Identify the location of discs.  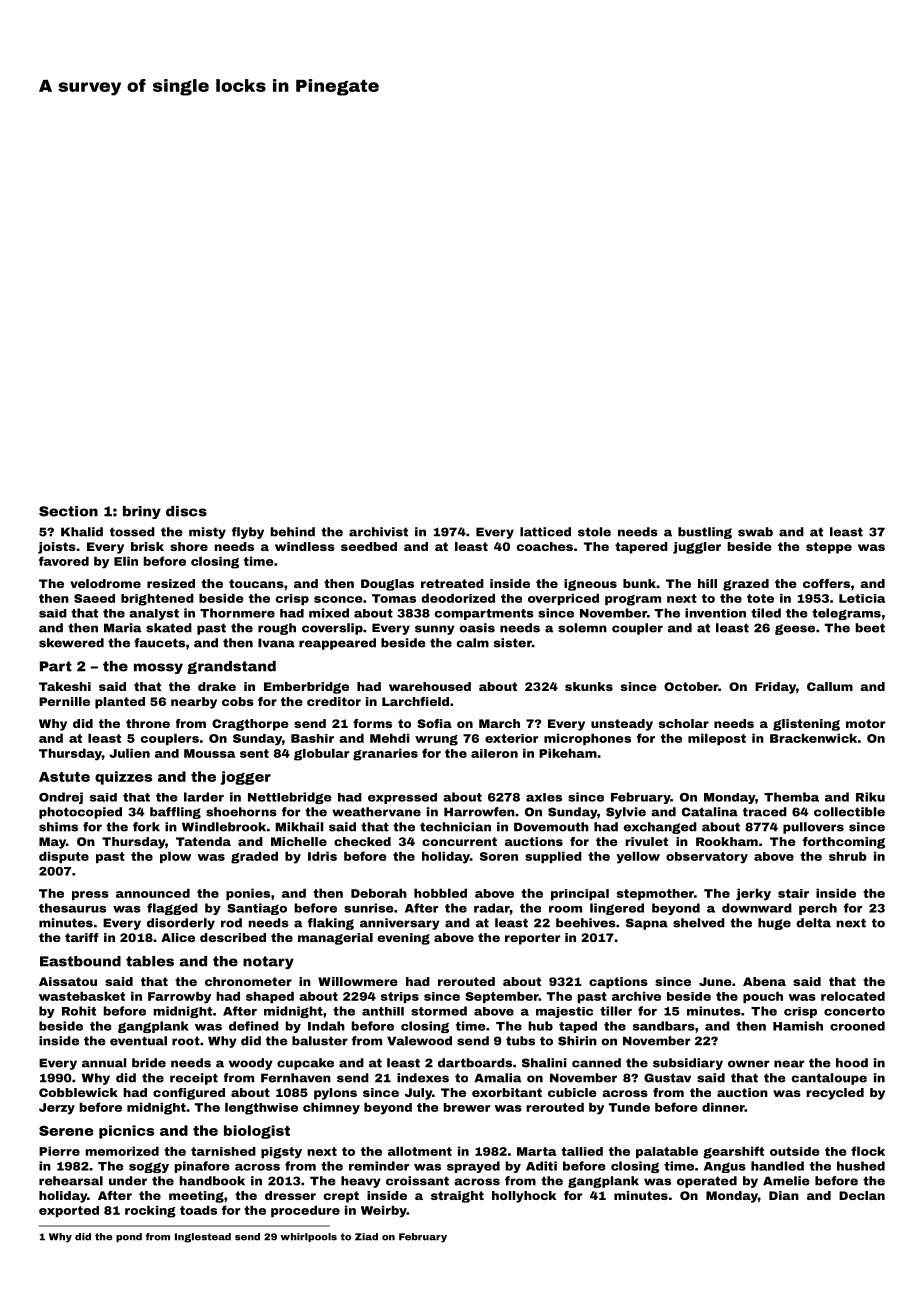
(186, 511).
